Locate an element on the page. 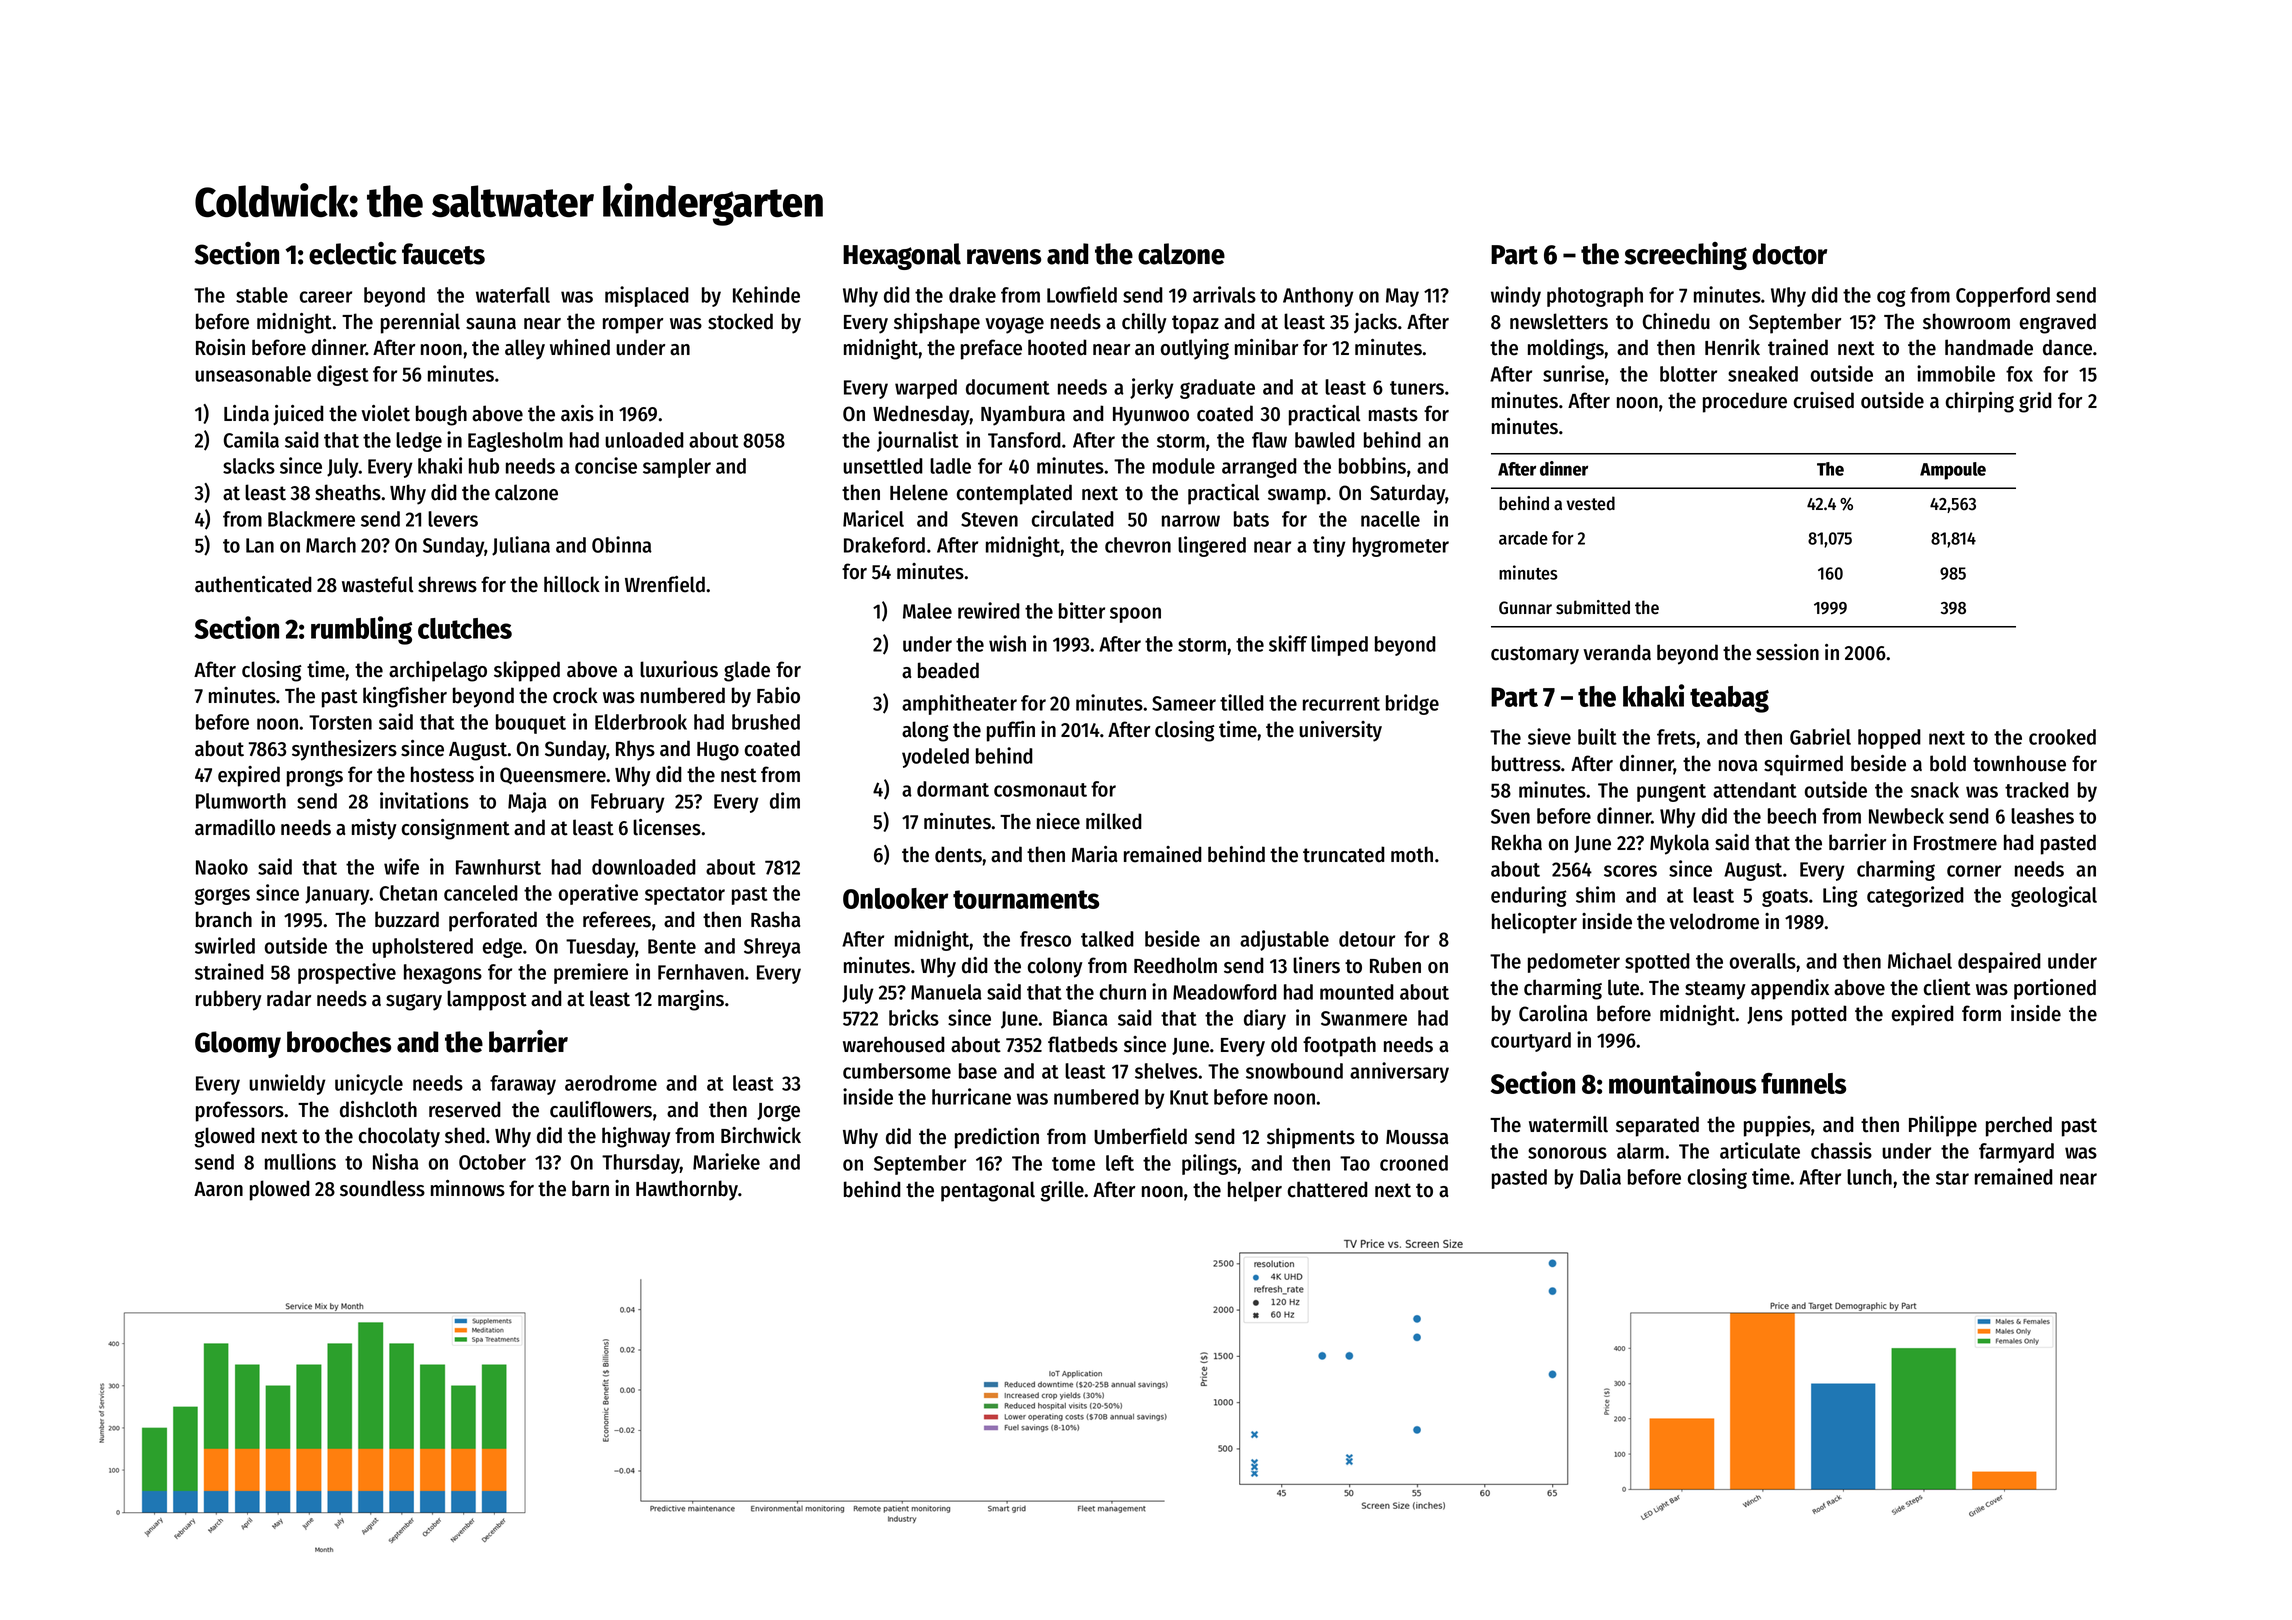 Image resolution: width=2292 pixels, height=1620 pixels. Hexagonal is located at coordinates (902, 256).
